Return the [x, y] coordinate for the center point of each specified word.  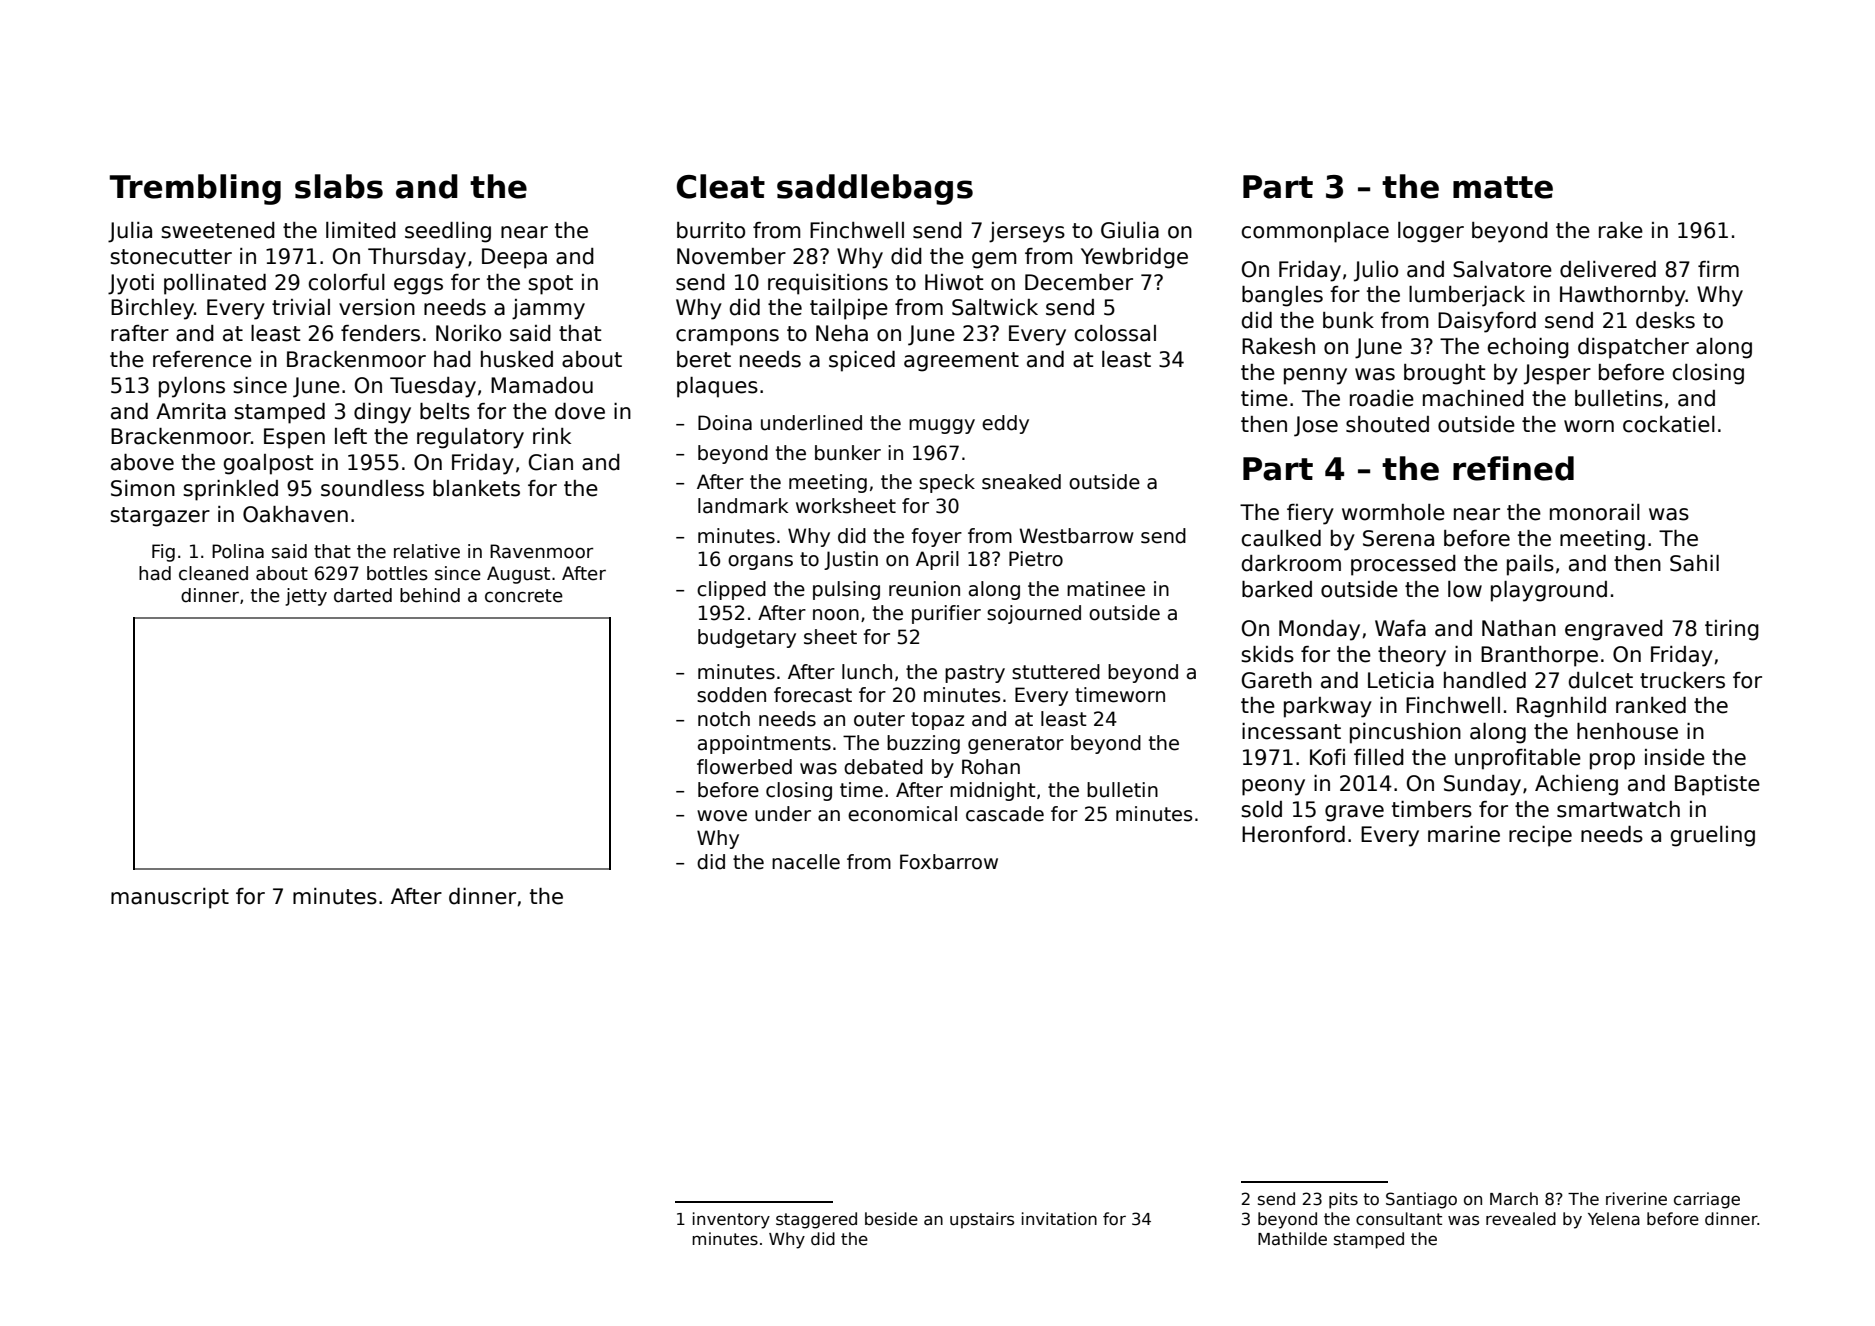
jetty [306, 597]
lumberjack [1467, 296]
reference [202, 359]
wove [722, 816]
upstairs [982, 1220]
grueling [1713, 836]
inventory [731, 1220]
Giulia [1130, 230]
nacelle [806, 862]
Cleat [721, 186]
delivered [1608, 269]
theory [1412, 656]
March [1514, 1199]
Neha [842, 333]
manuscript [170, 898]
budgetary [747, 638]
